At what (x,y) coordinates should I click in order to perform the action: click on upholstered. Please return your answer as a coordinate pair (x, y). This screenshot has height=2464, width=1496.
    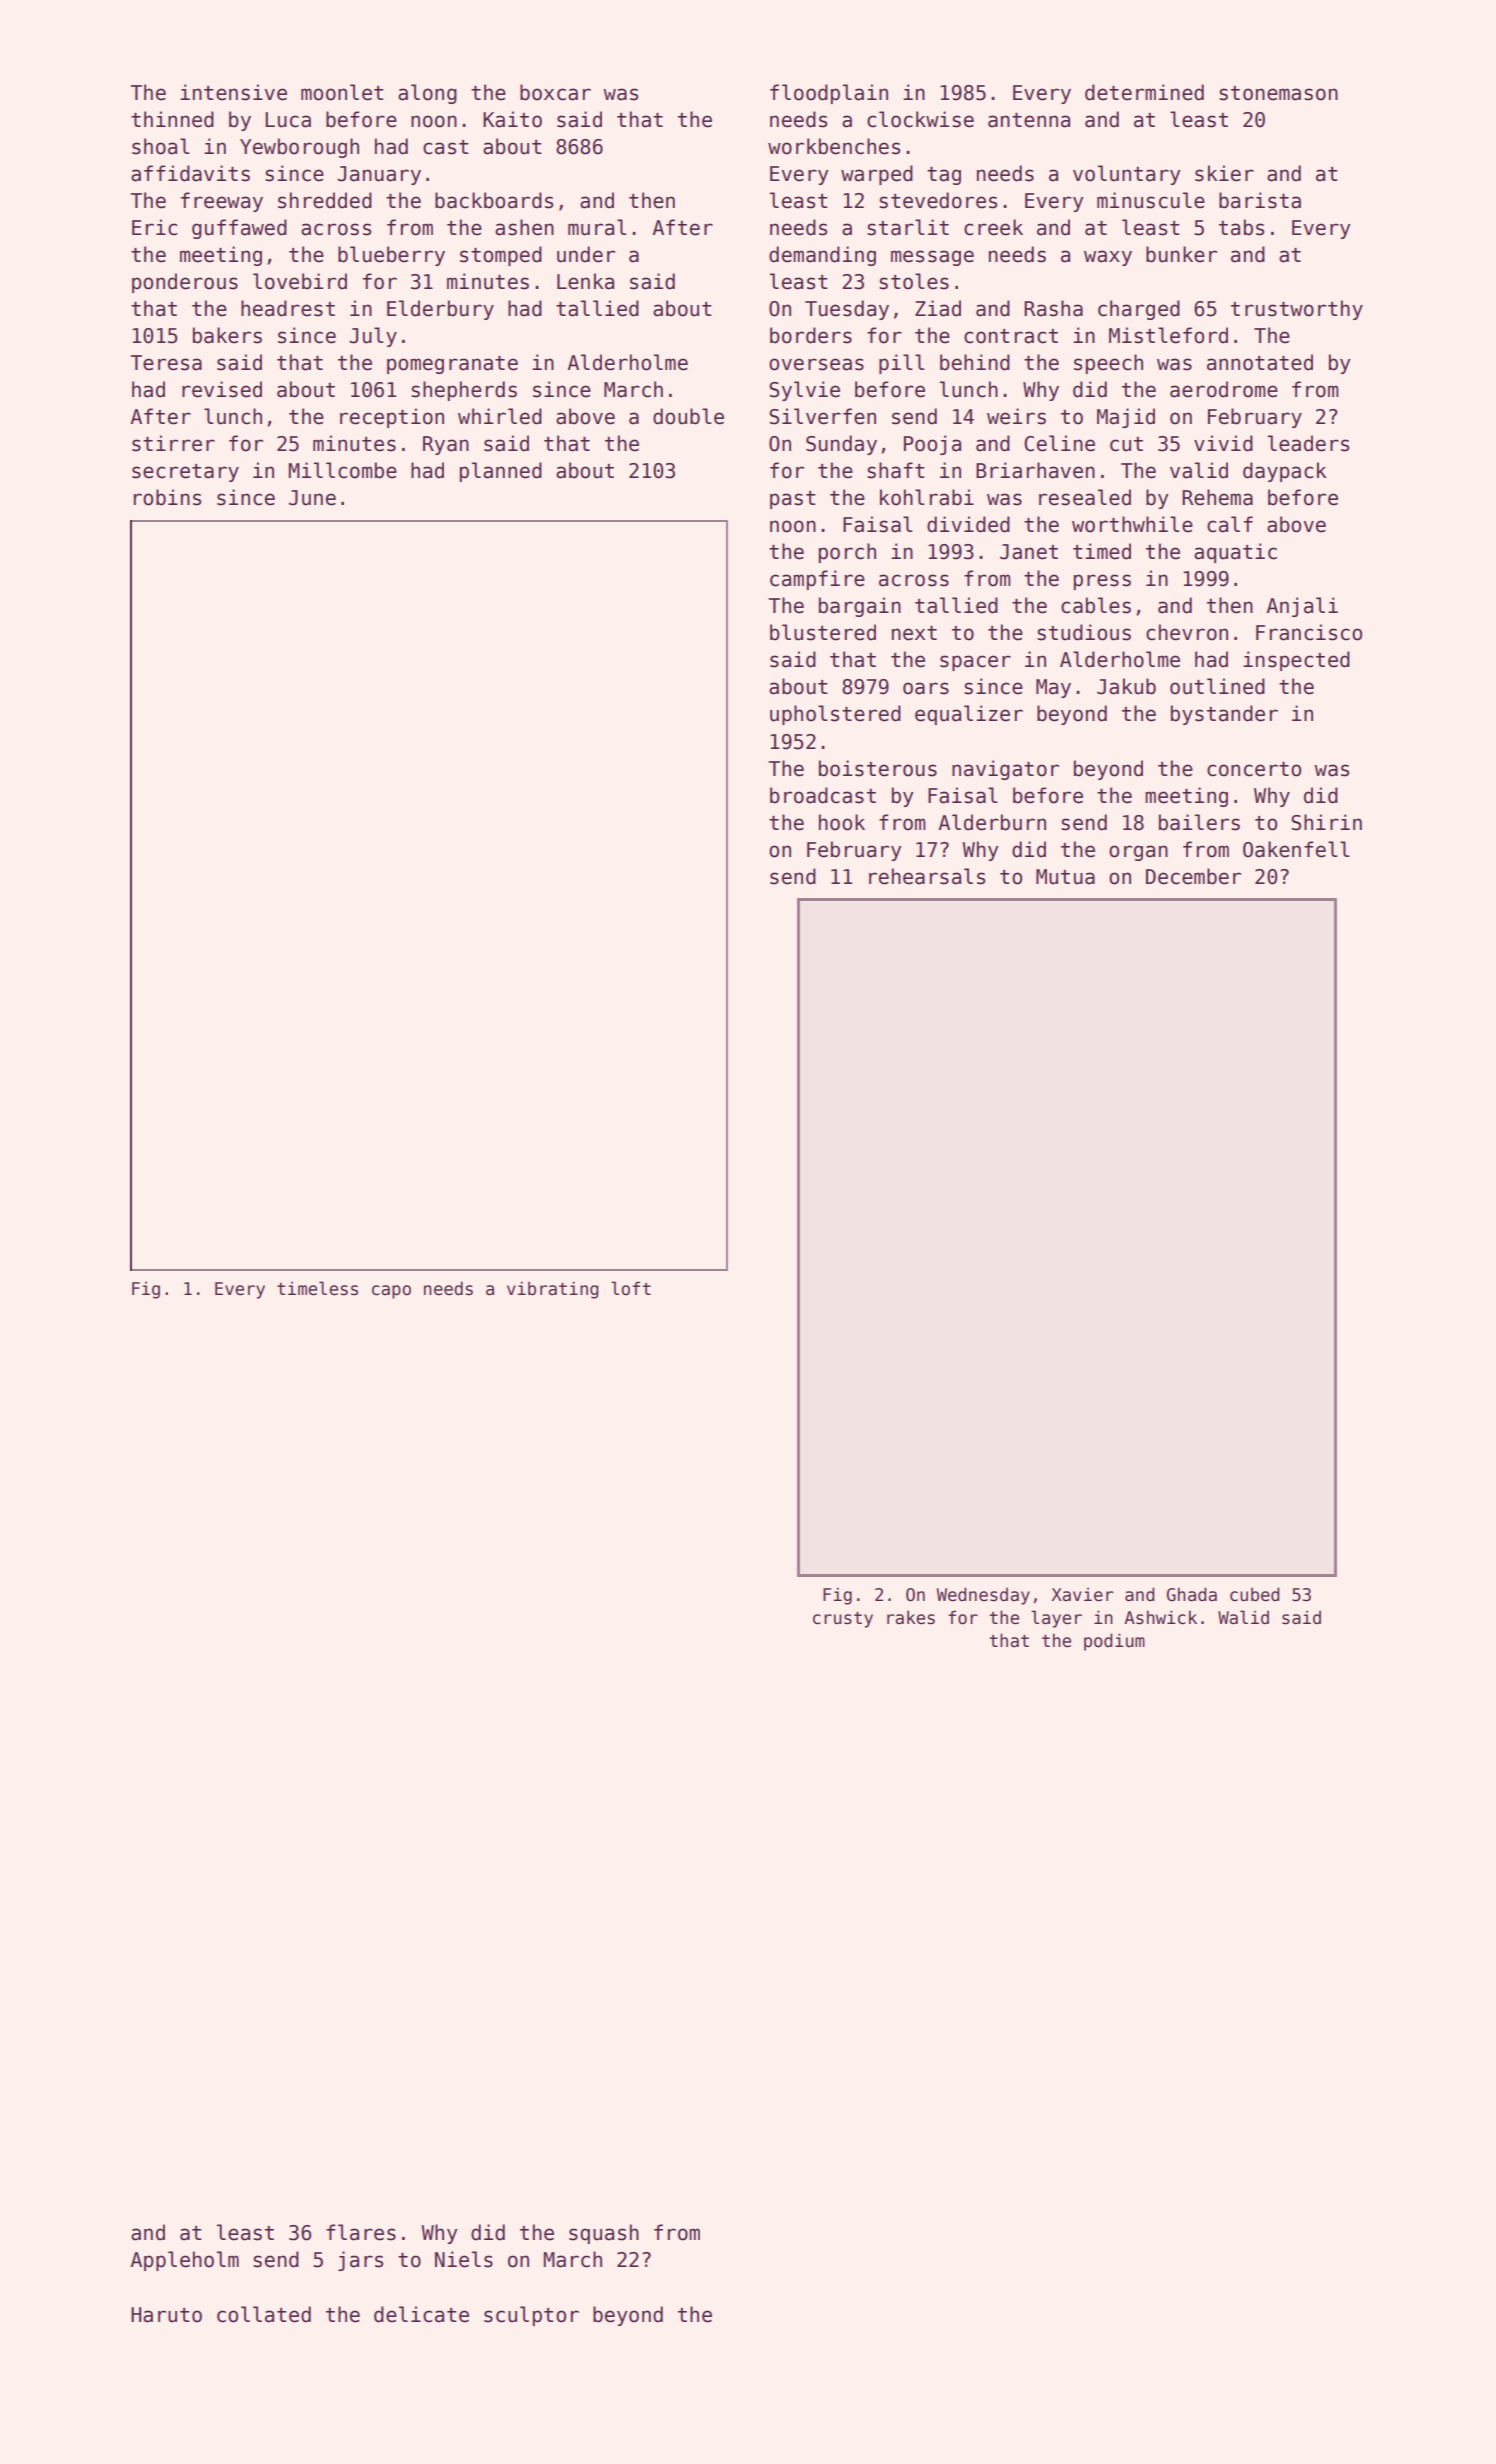
    Looking at the image, I should click on (835, 715).
